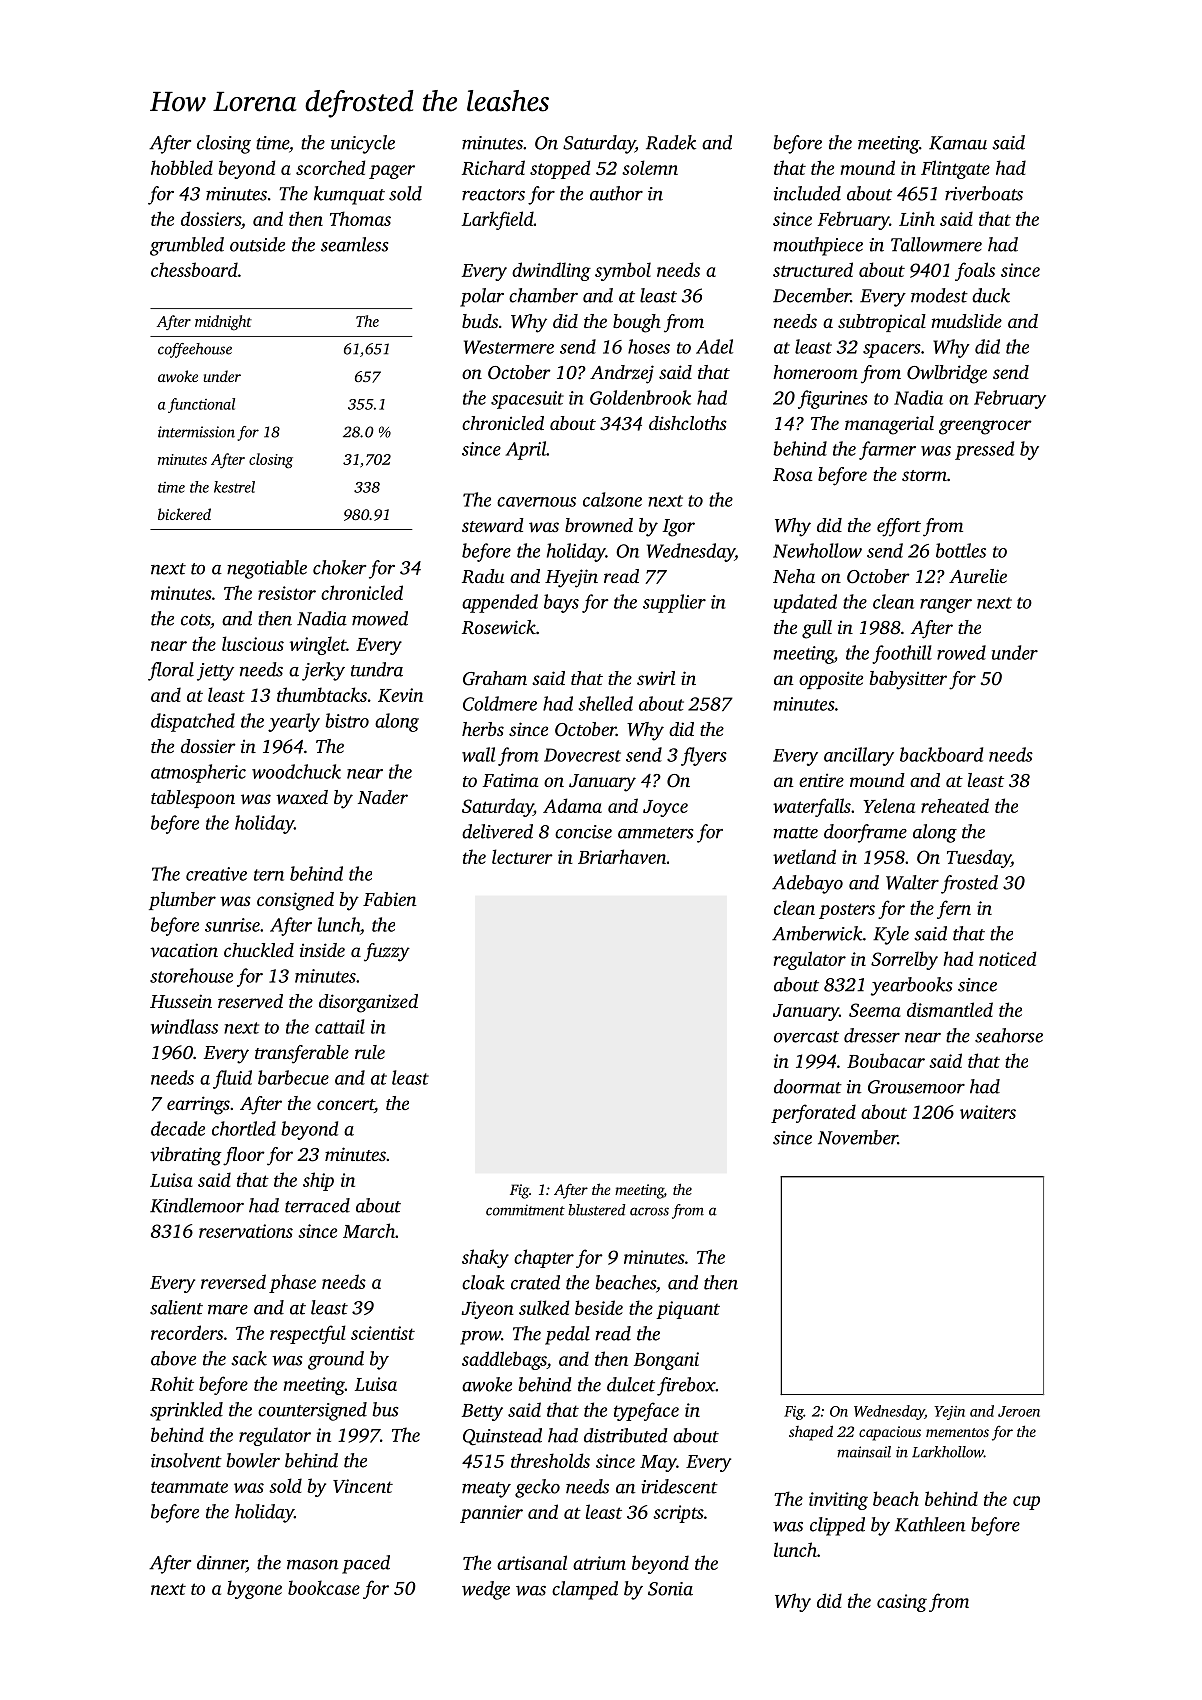 The height and width of the page is (1700, 1202). What do you see at coordinates (599, 1307) in the page?
I see `beside` at bounding box center [599, 1307].
